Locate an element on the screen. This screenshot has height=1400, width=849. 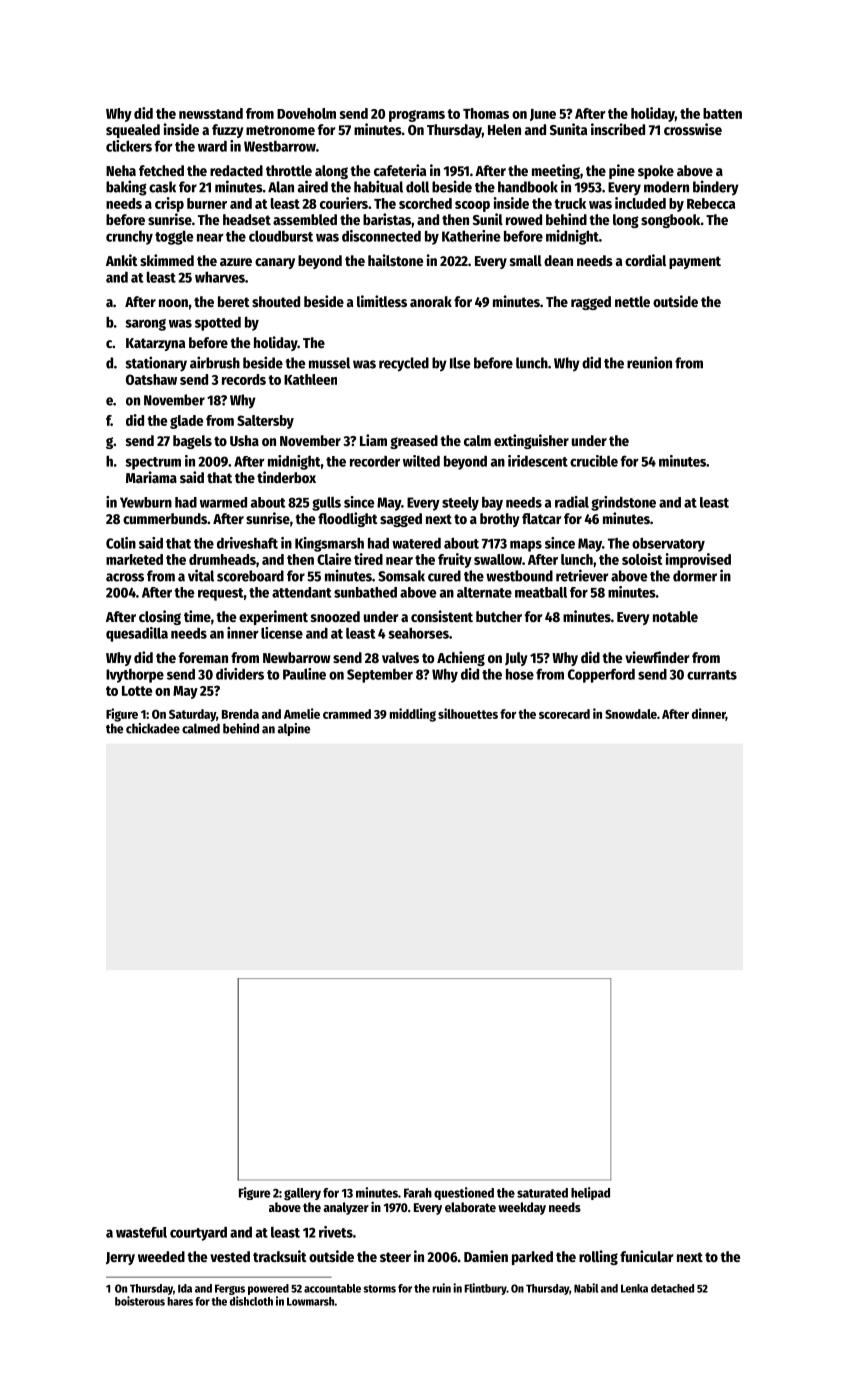
boisterous is located at coordinates (140, 1301).
